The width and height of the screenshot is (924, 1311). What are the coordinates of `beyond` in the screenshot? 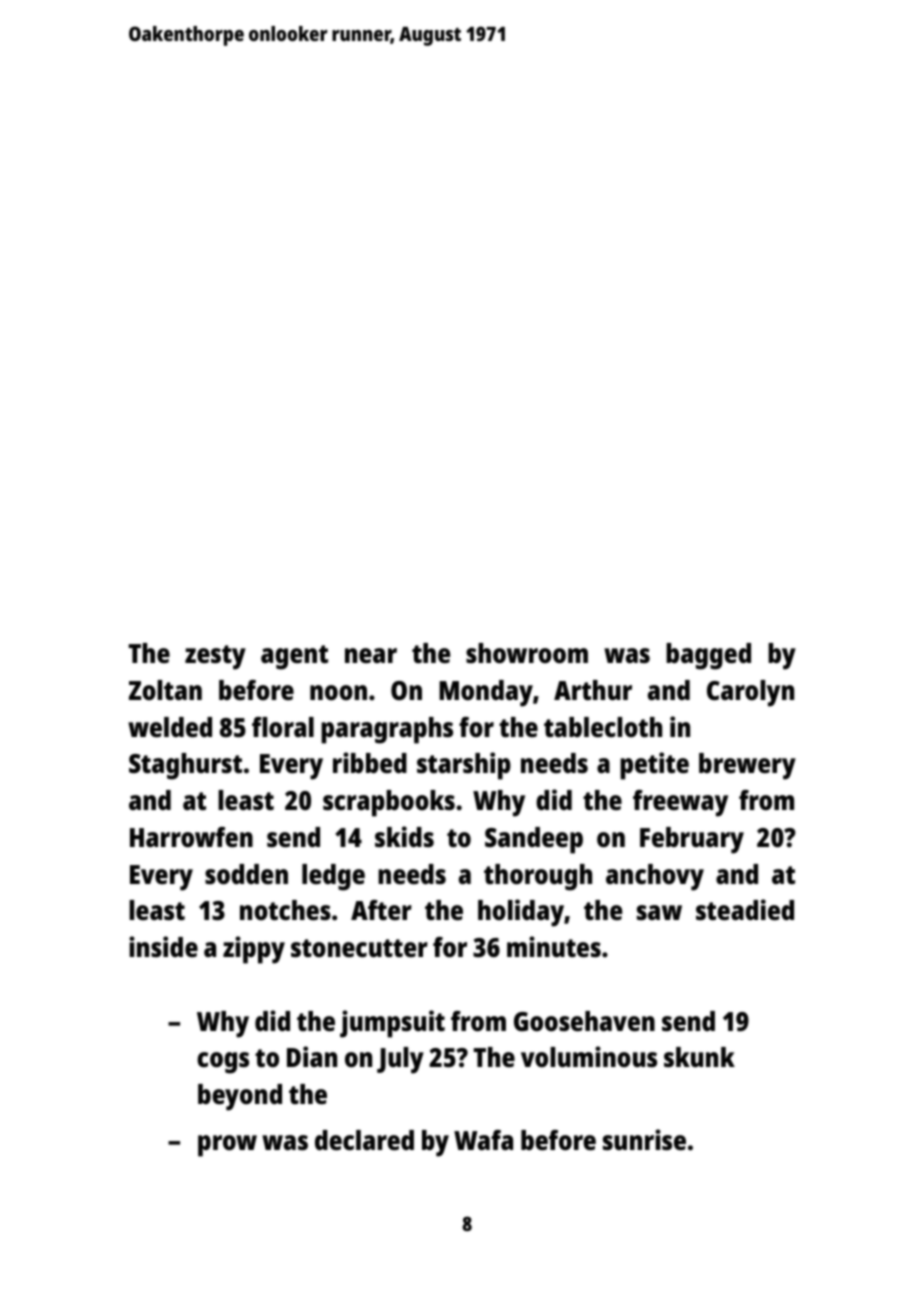 It's located at (240, 1097).
